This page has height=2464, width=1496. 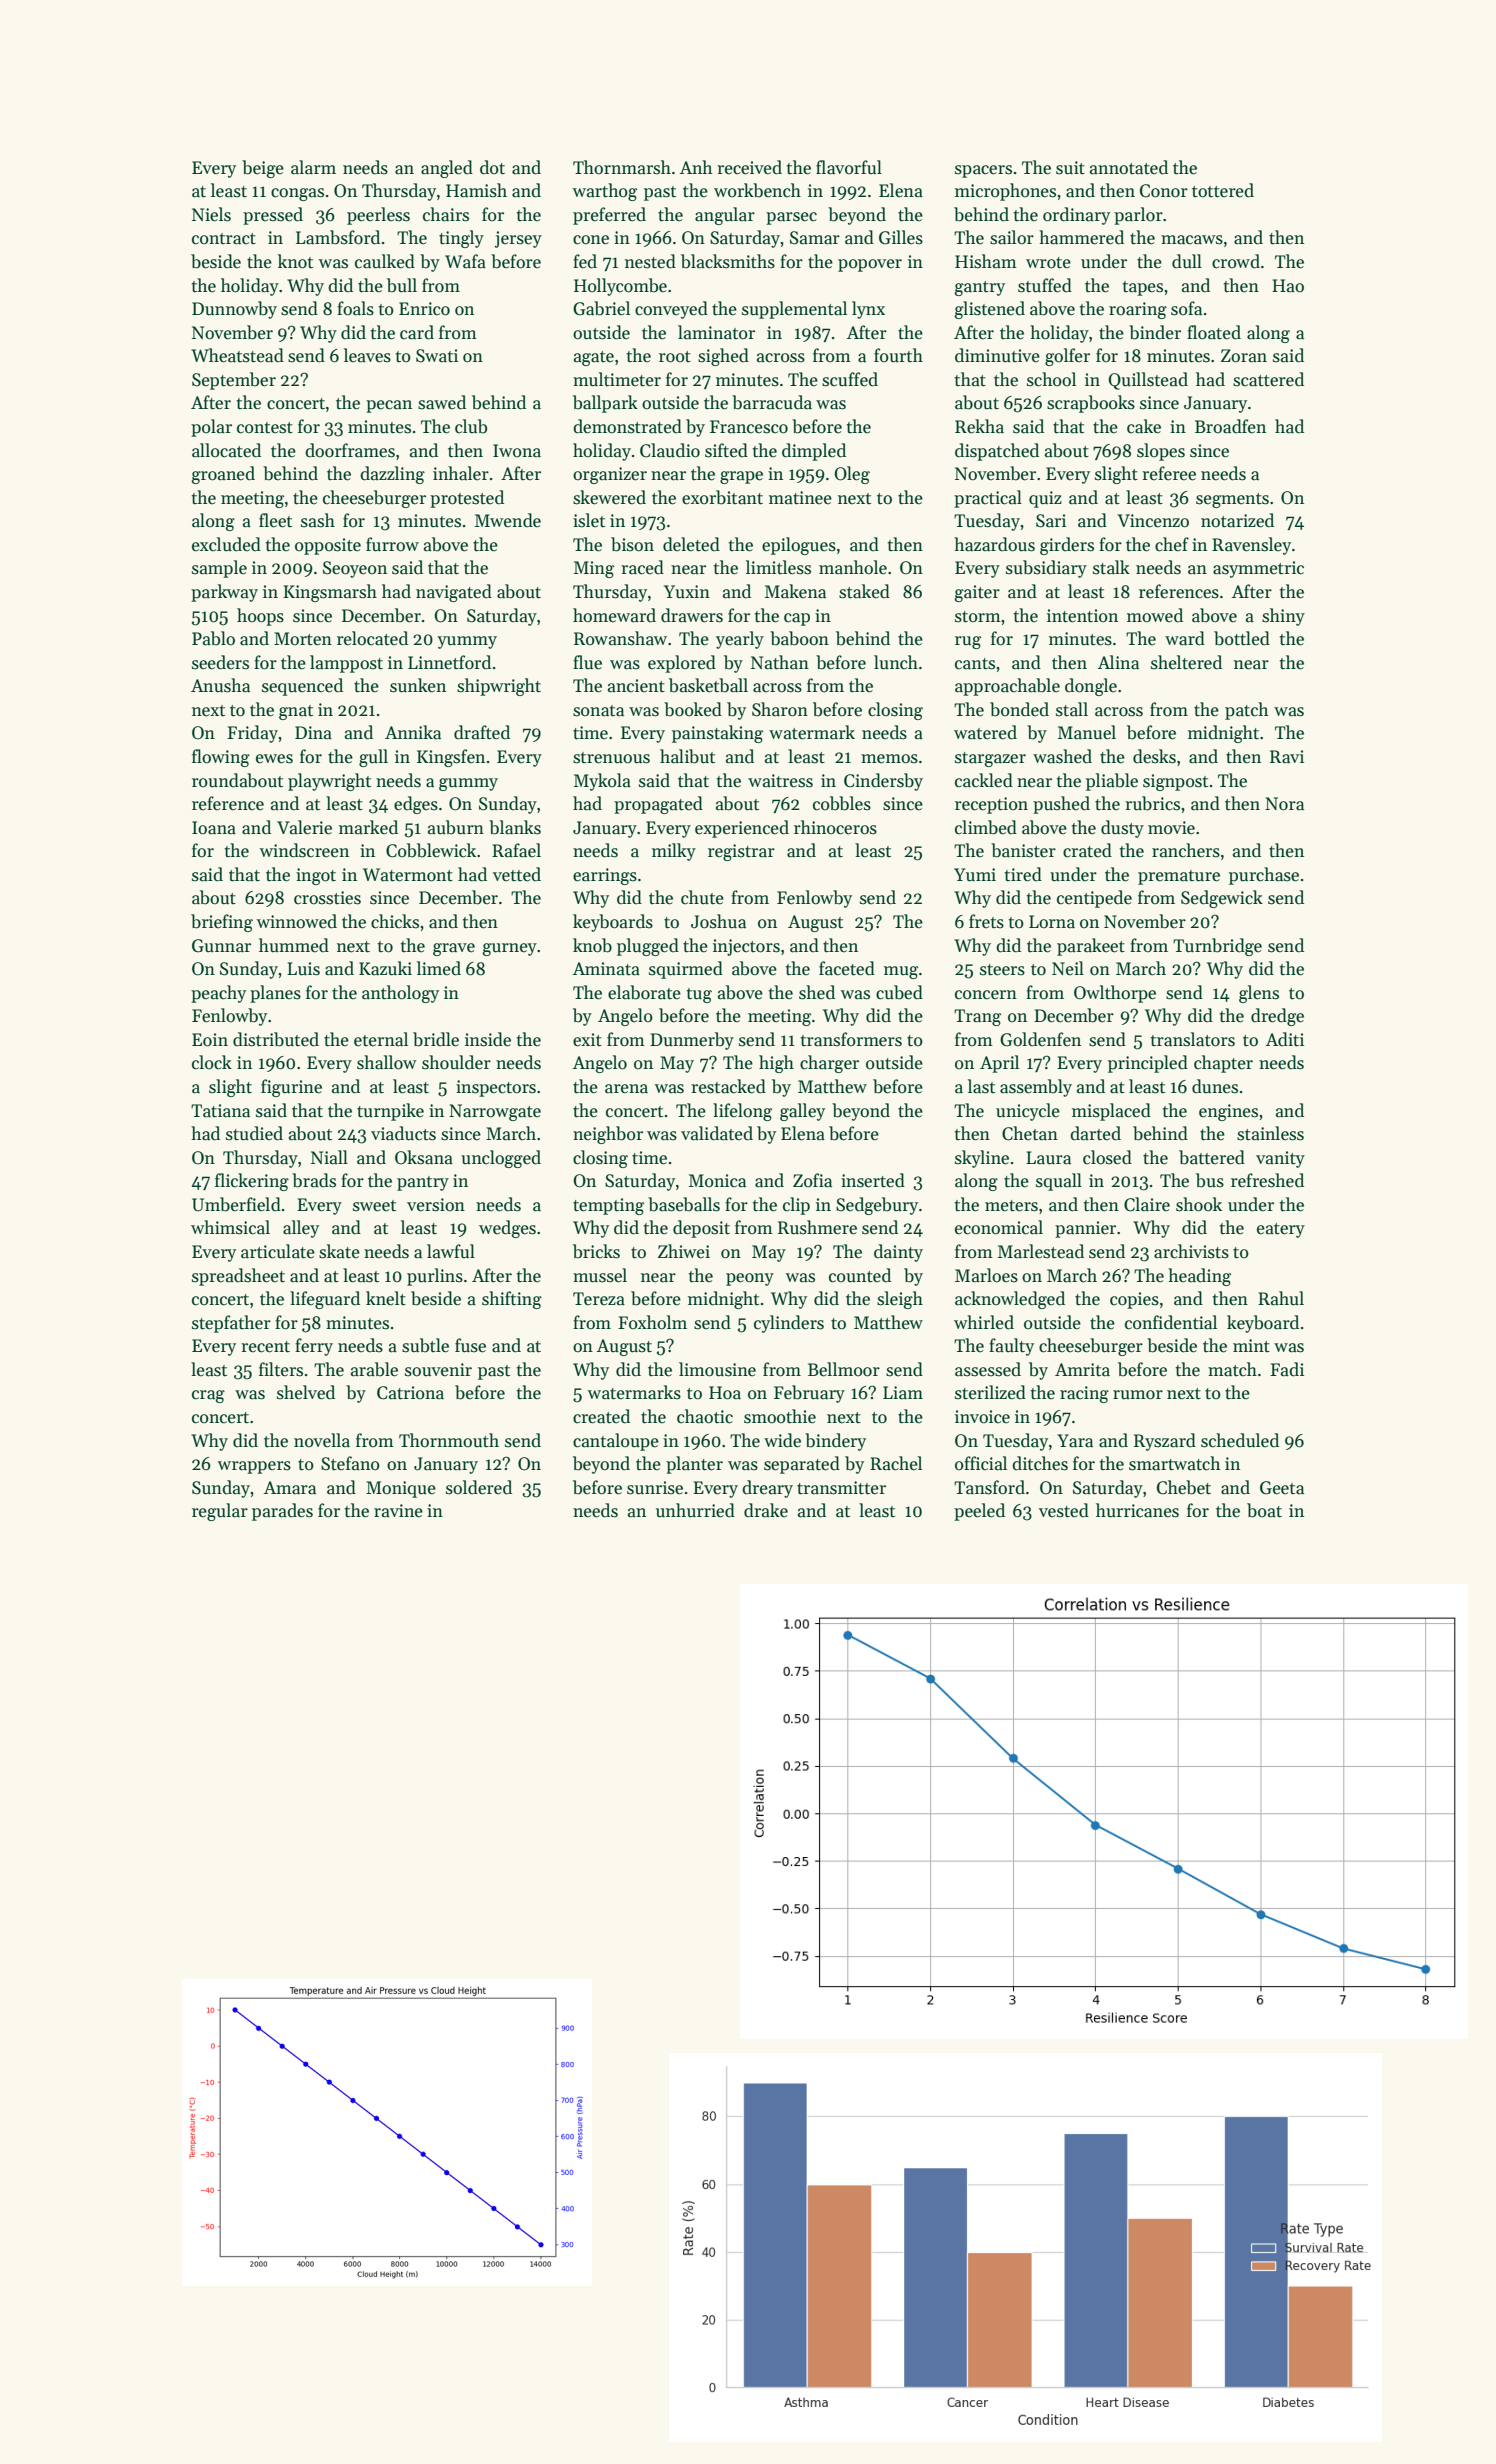 What do you see at coordinates (479, 1487) in the page?
I see `soldered` at bounding box center [479, 1487].
